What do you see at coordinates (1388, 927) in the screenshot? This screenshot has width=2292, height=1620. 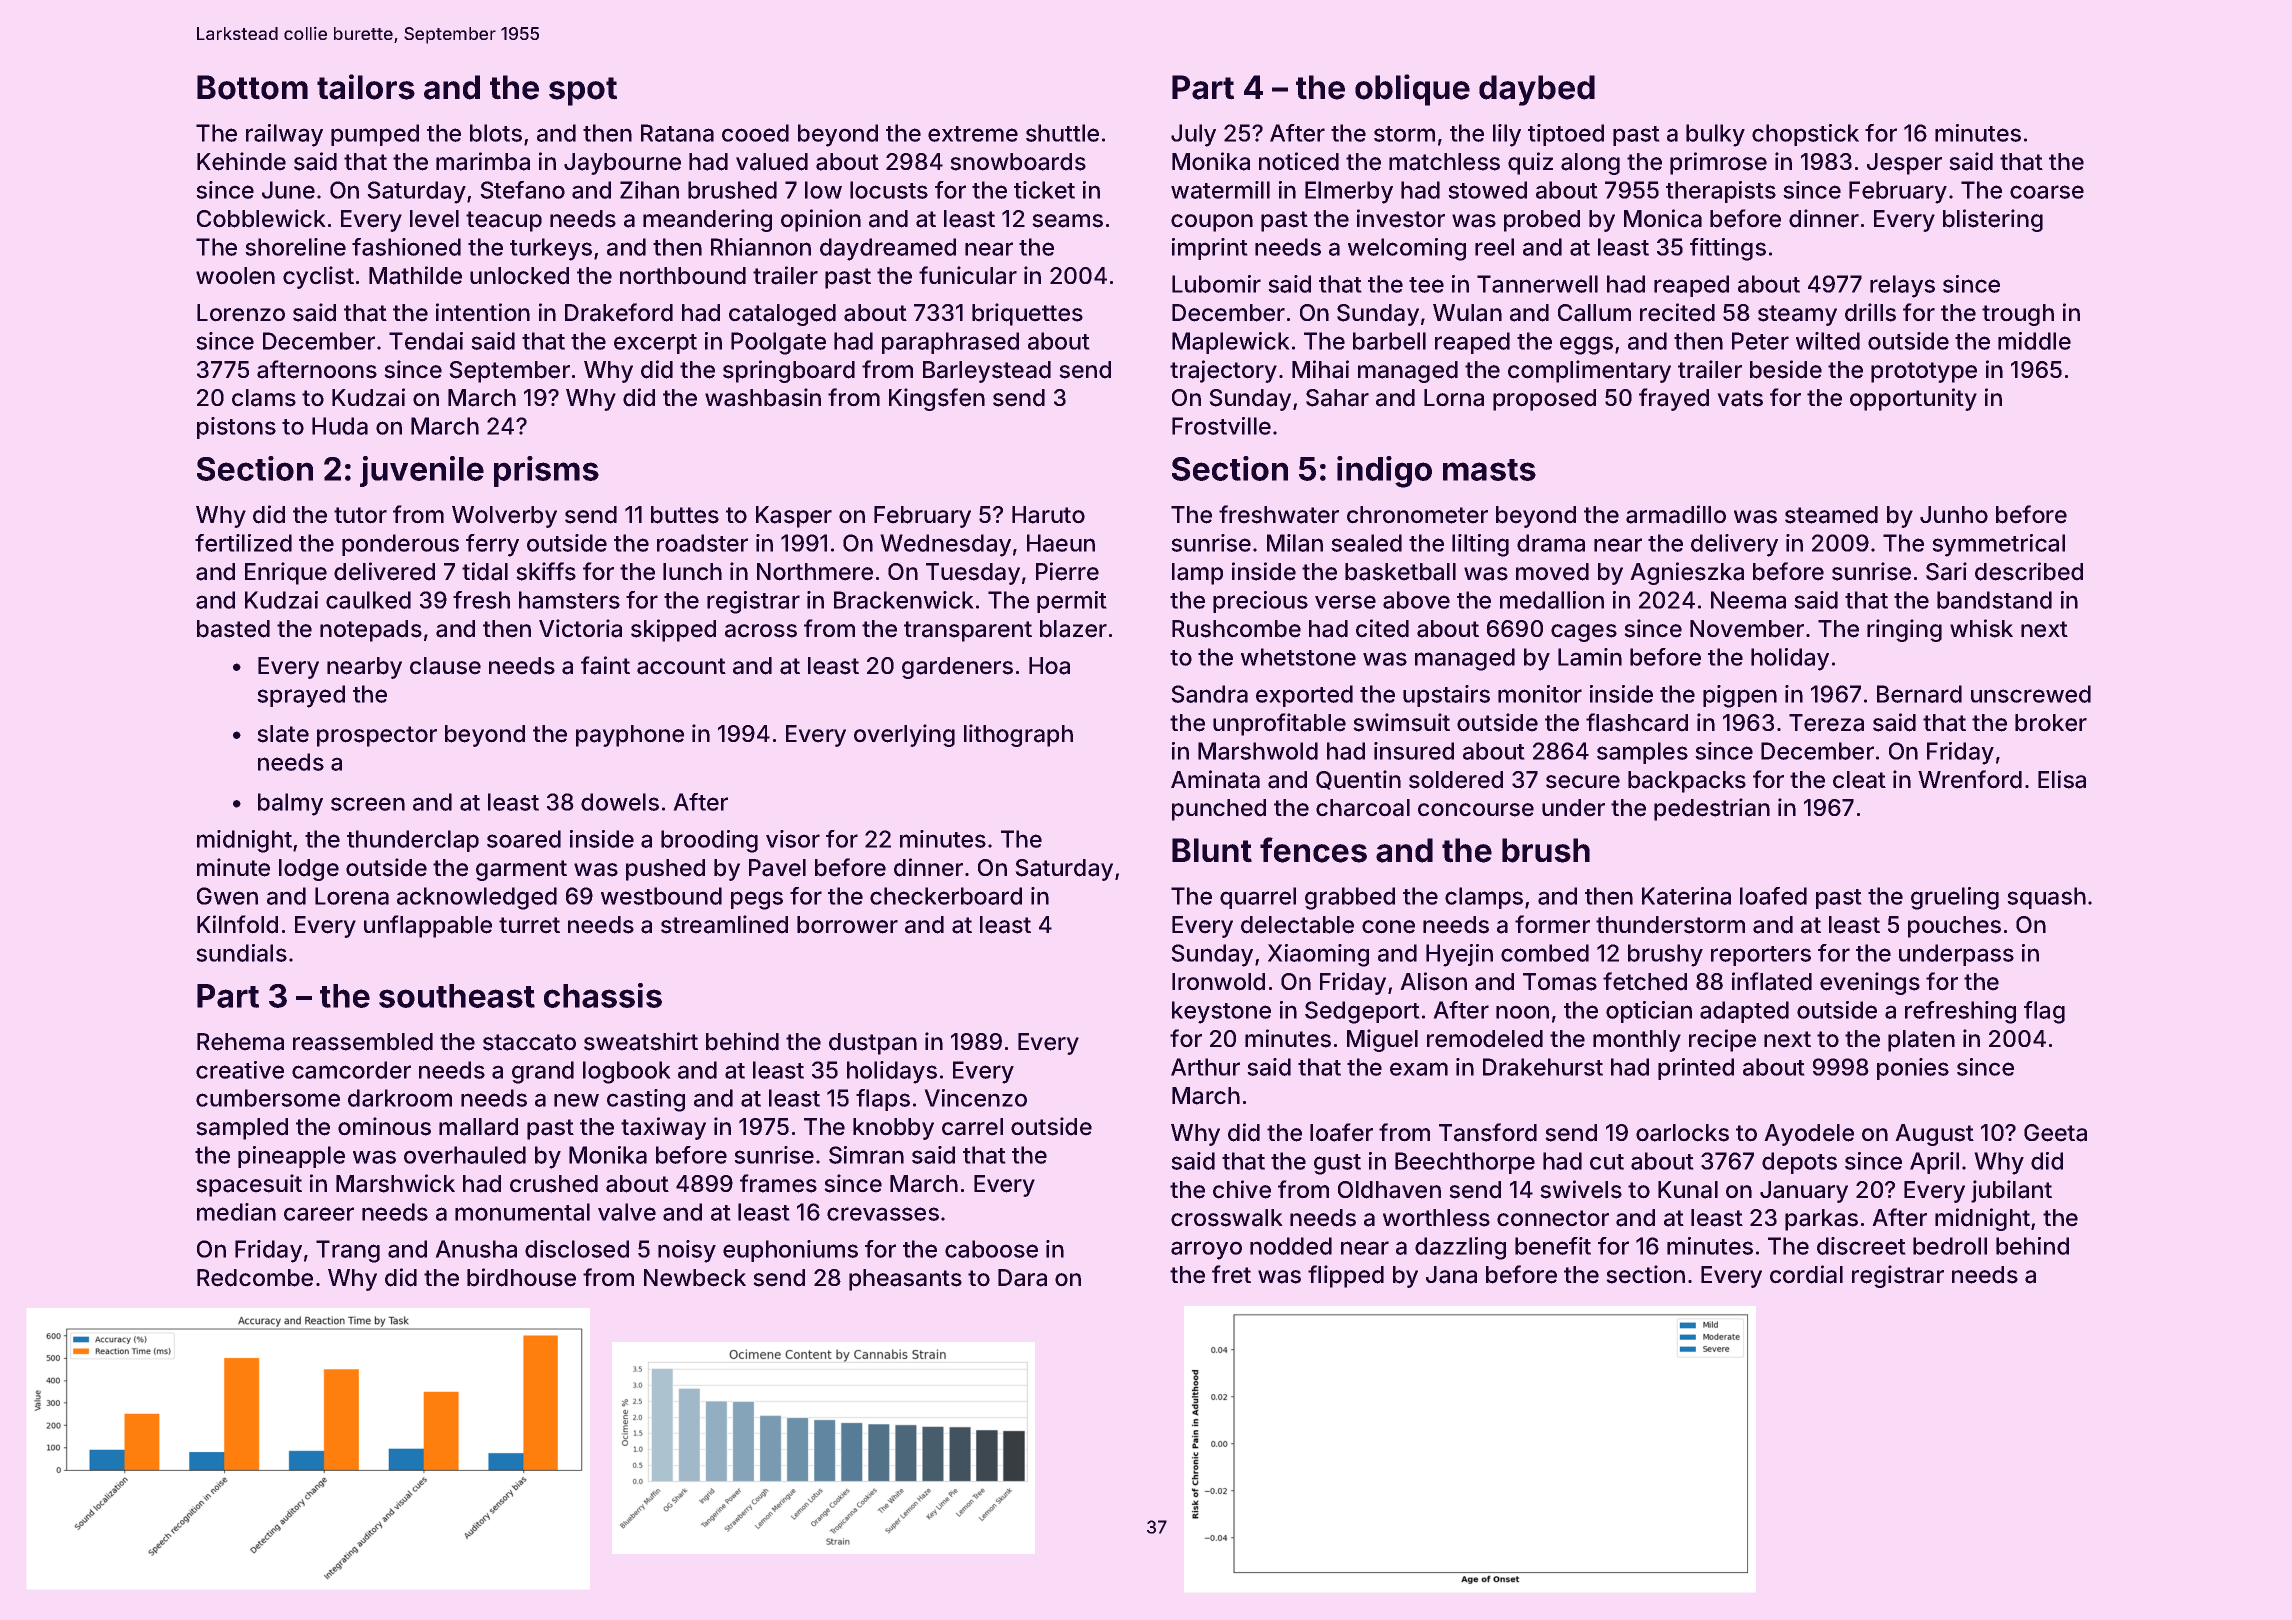 I see `cone` at bounding box center [1388, 927].
